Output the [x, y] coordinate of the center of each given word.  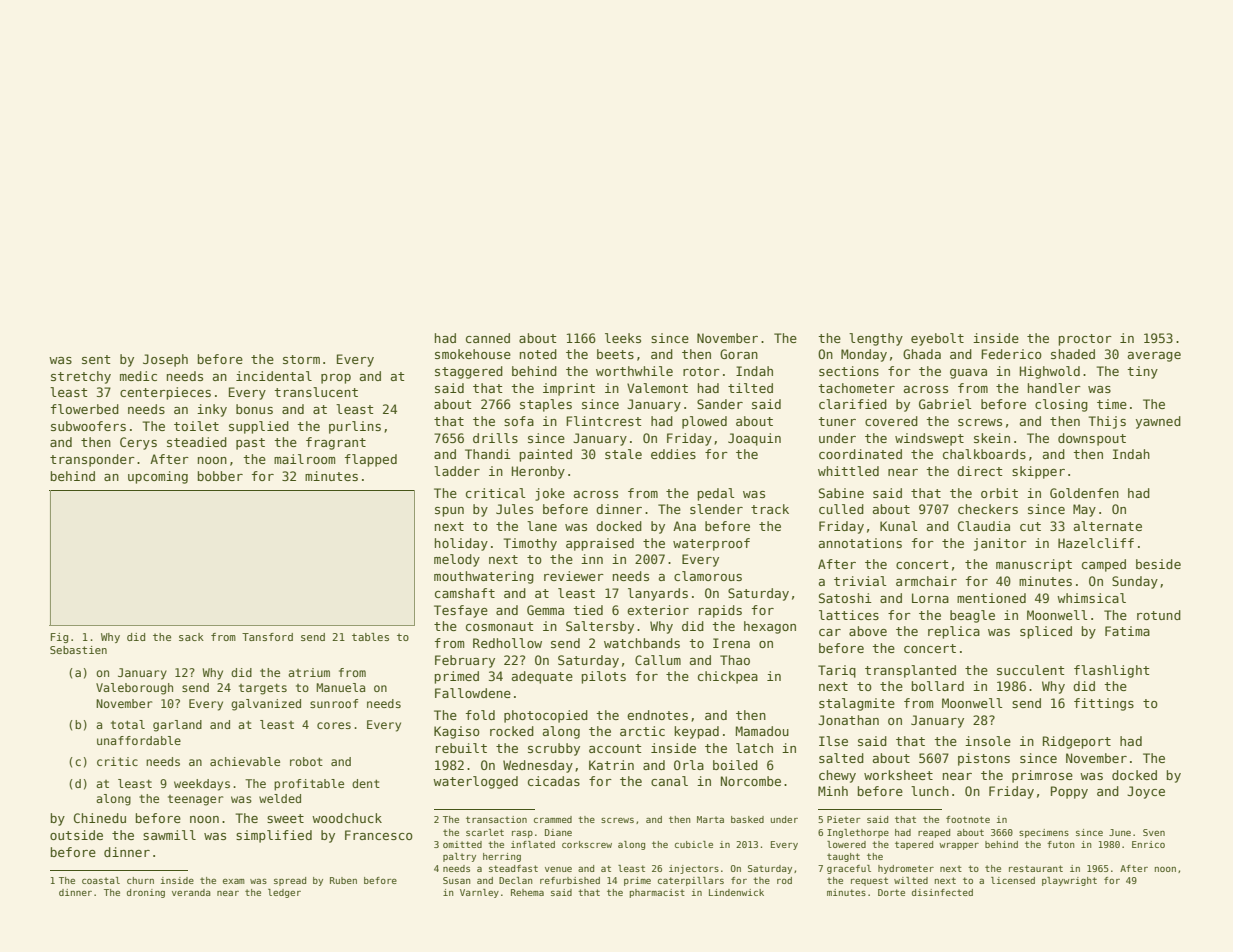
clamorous [708, 576]
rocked [512, 731]
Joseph [165, 360]
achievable [245, 761]
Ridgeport [1077, 742]
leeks [623, 338]
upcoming [158, 477]
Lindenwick [736, 892]
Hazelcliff [1096, 543]
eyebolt [937, 339]
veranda [191, 892]
